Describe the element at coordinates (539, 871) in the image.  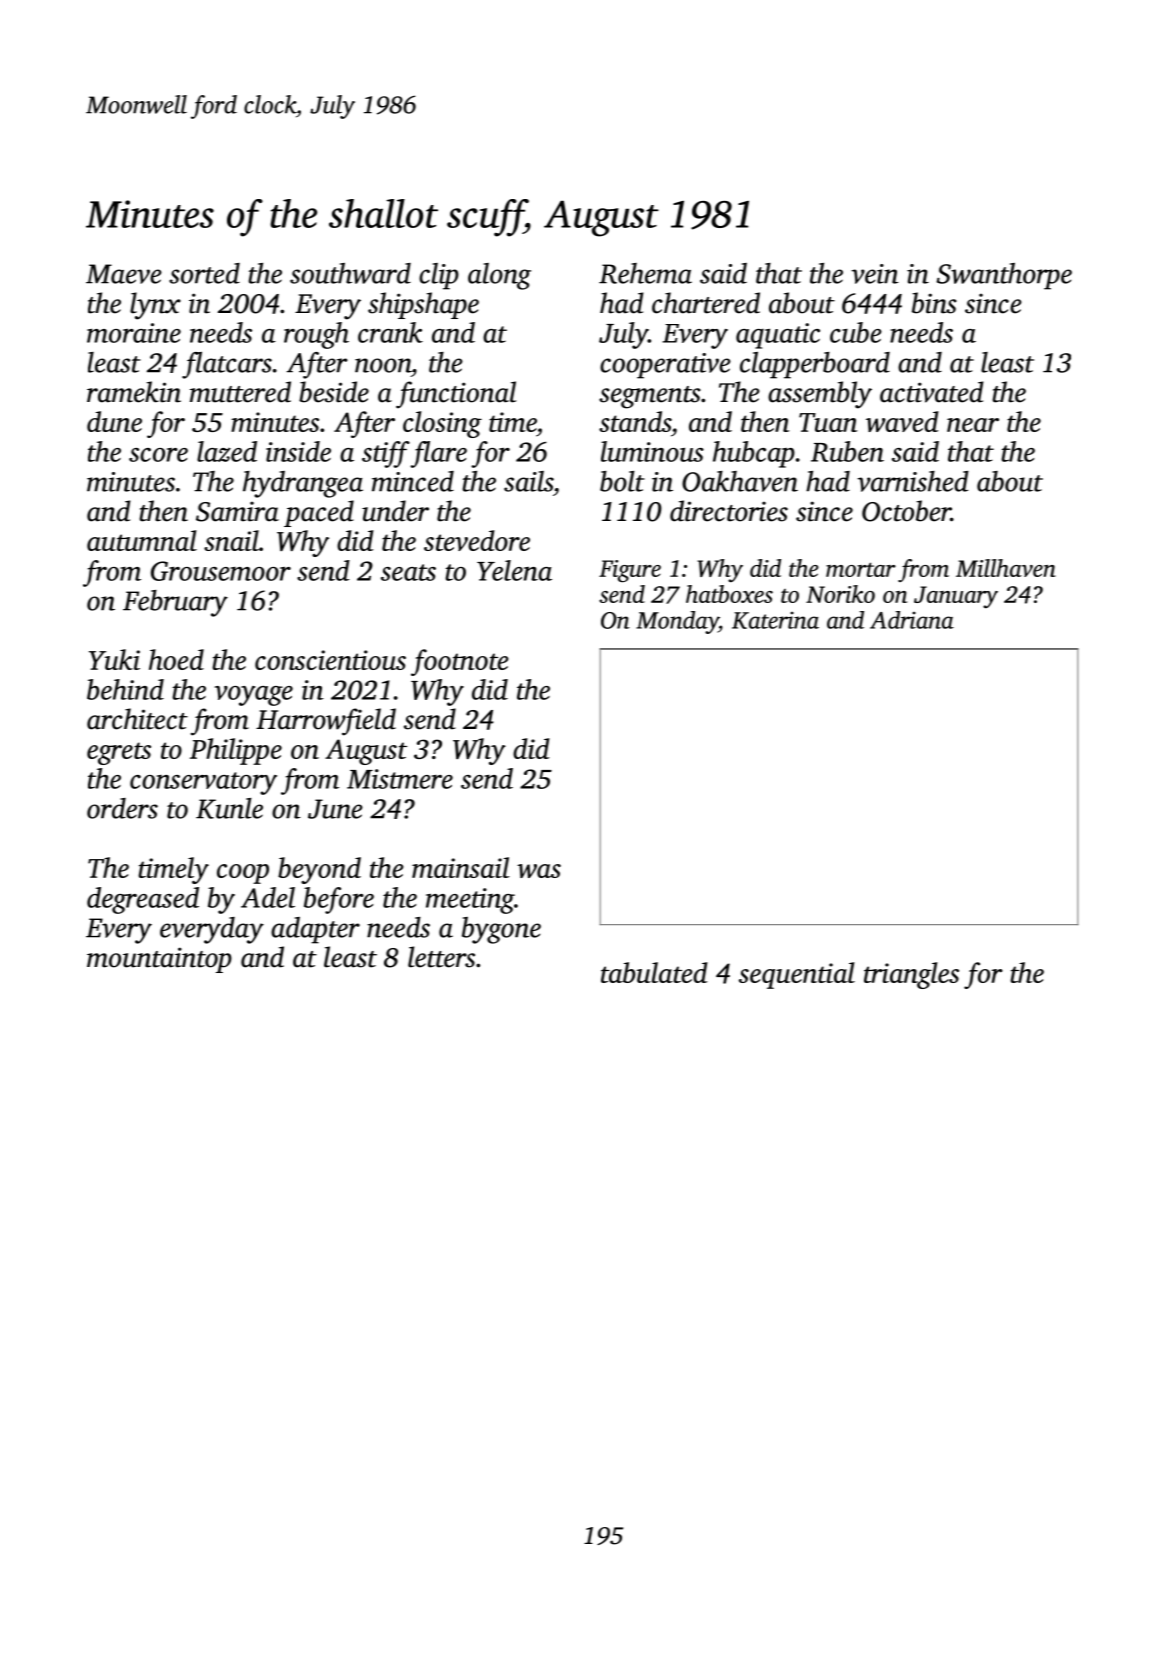
I see `was` at that location.
